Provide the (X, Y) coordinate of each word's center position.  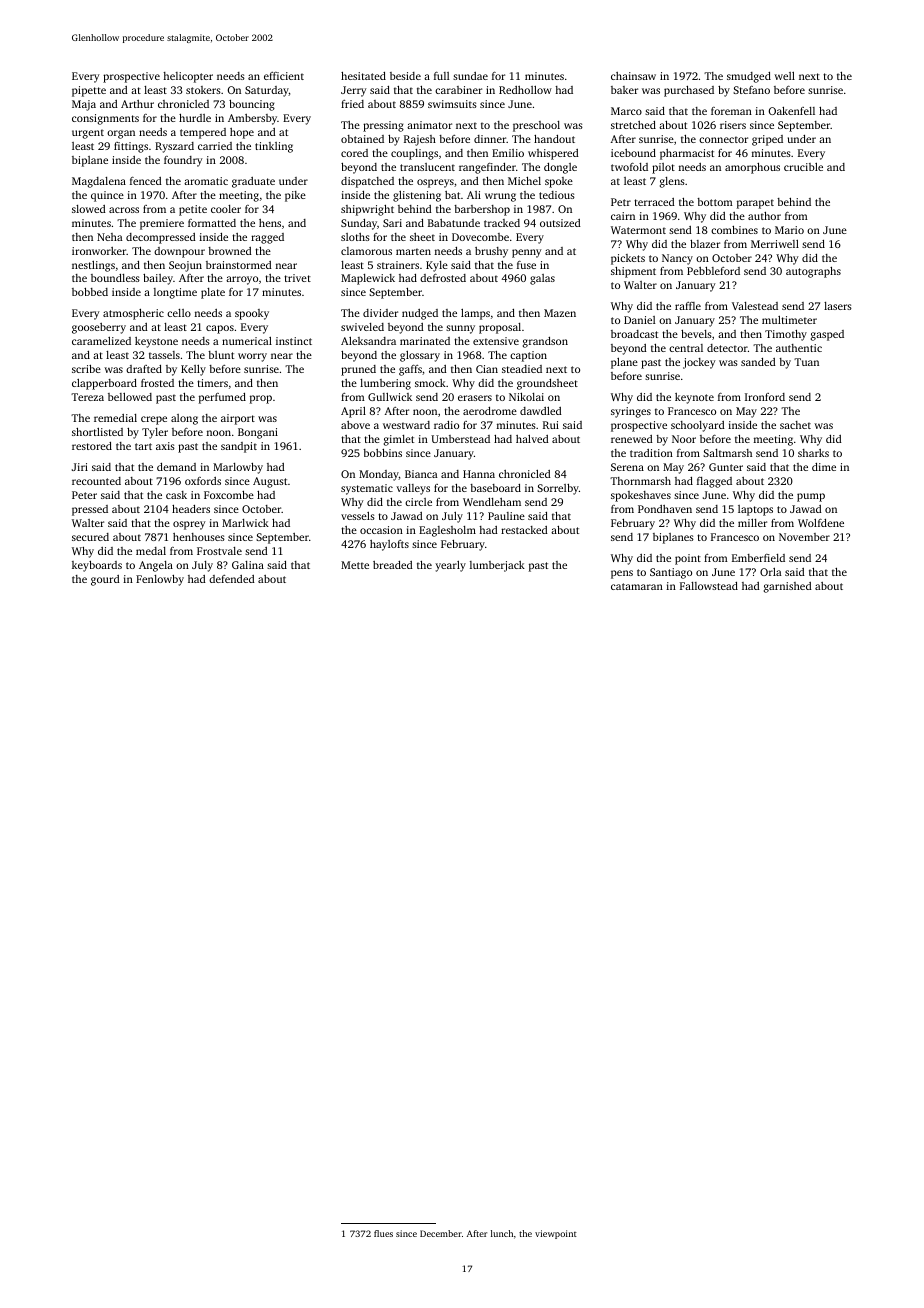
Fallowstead (709, 586)
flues (383, 1233)
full (441, 76)
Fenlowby (160, 580)
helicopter (188, 77)
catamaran (637, 586)
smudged (749, 77)
